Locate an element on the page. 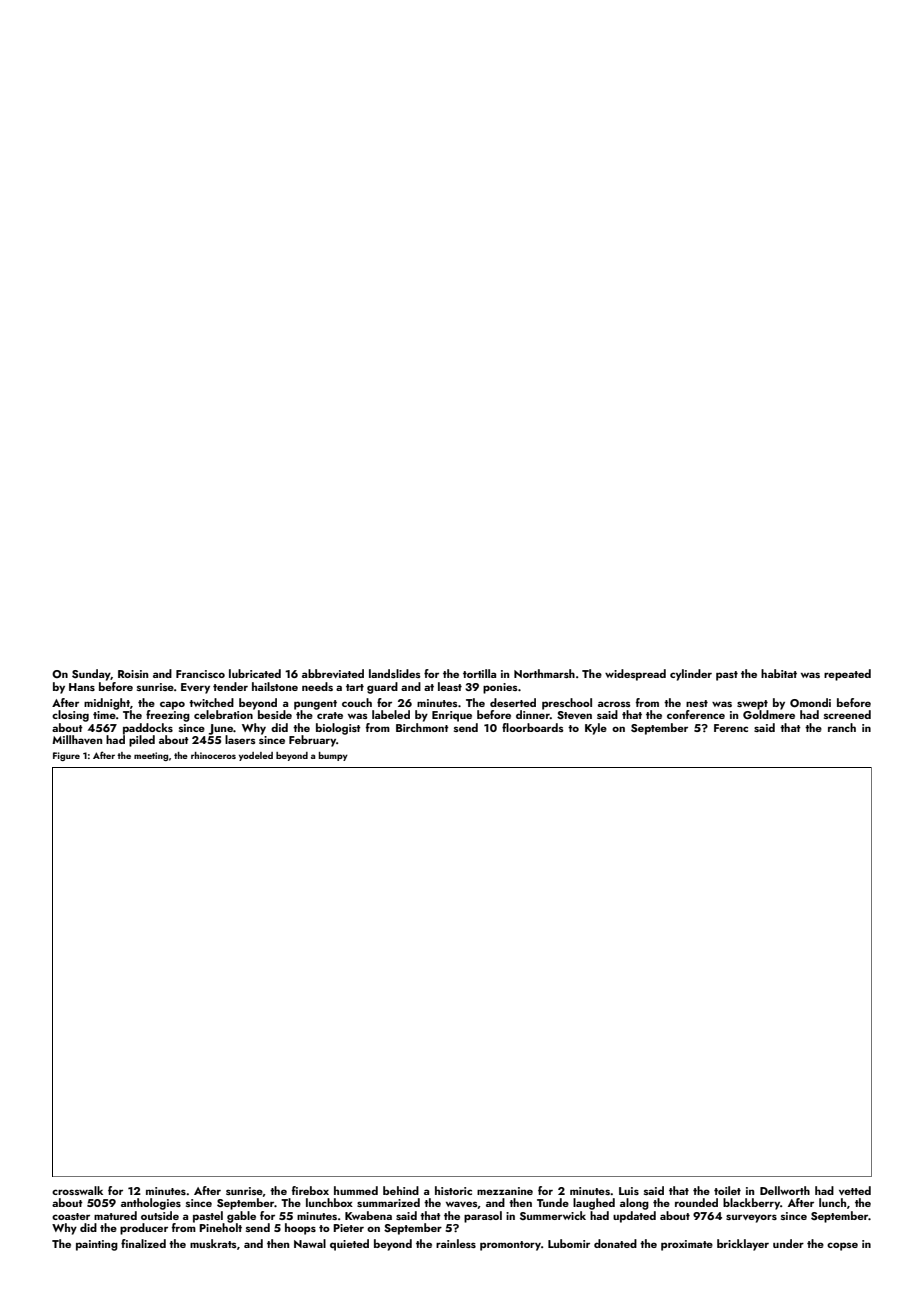 The height and width of the image is (1308, 924). Sunday is located at coordinates (91, 675).
